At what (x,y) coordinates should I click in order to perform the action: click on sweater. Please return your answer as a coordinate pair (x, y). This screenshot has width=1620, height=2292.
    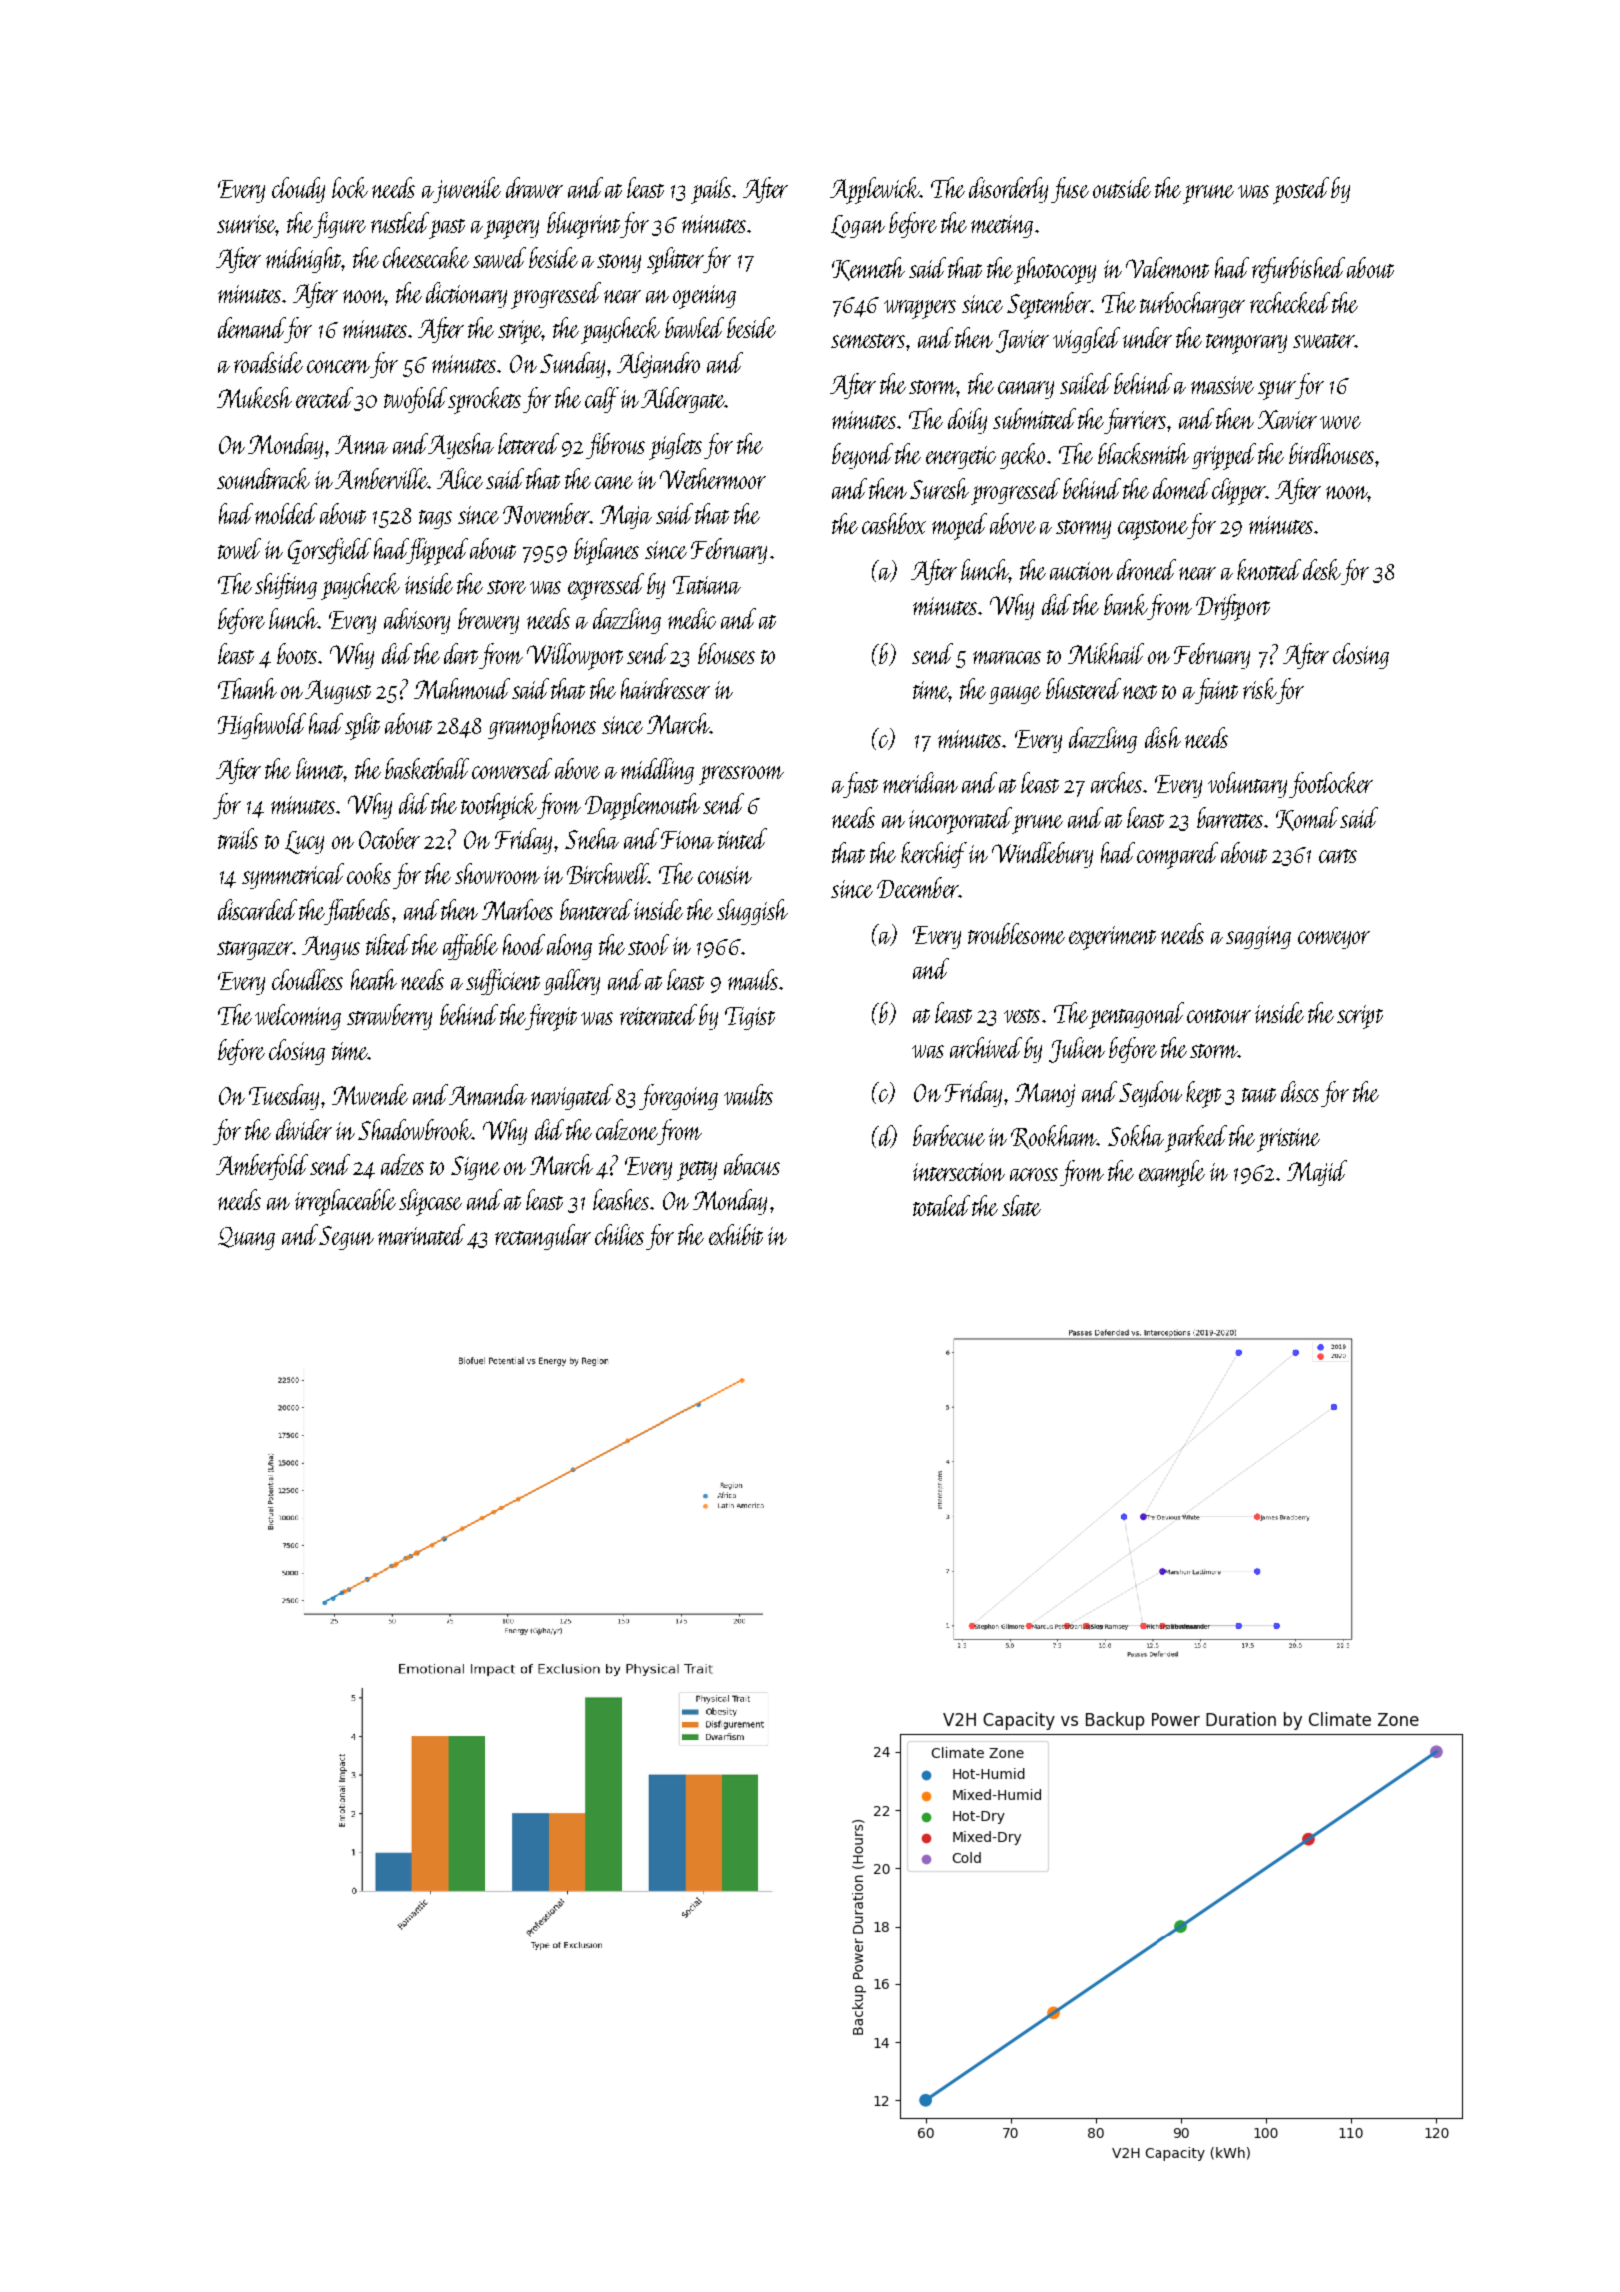
    Looking at the image, I should click on (1323, 341).
